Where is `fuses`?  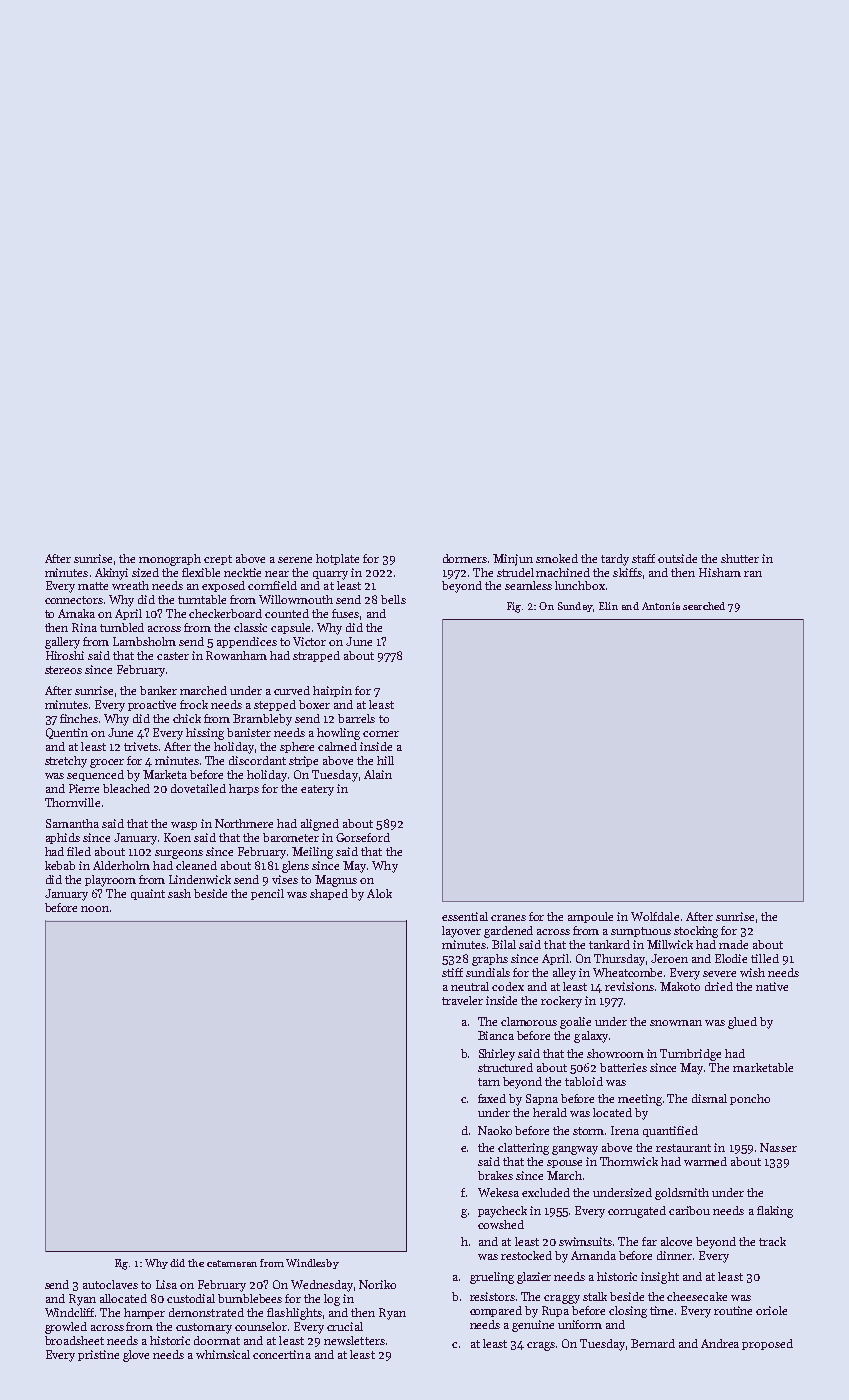
fuses is located at coordinates (345, 613).
